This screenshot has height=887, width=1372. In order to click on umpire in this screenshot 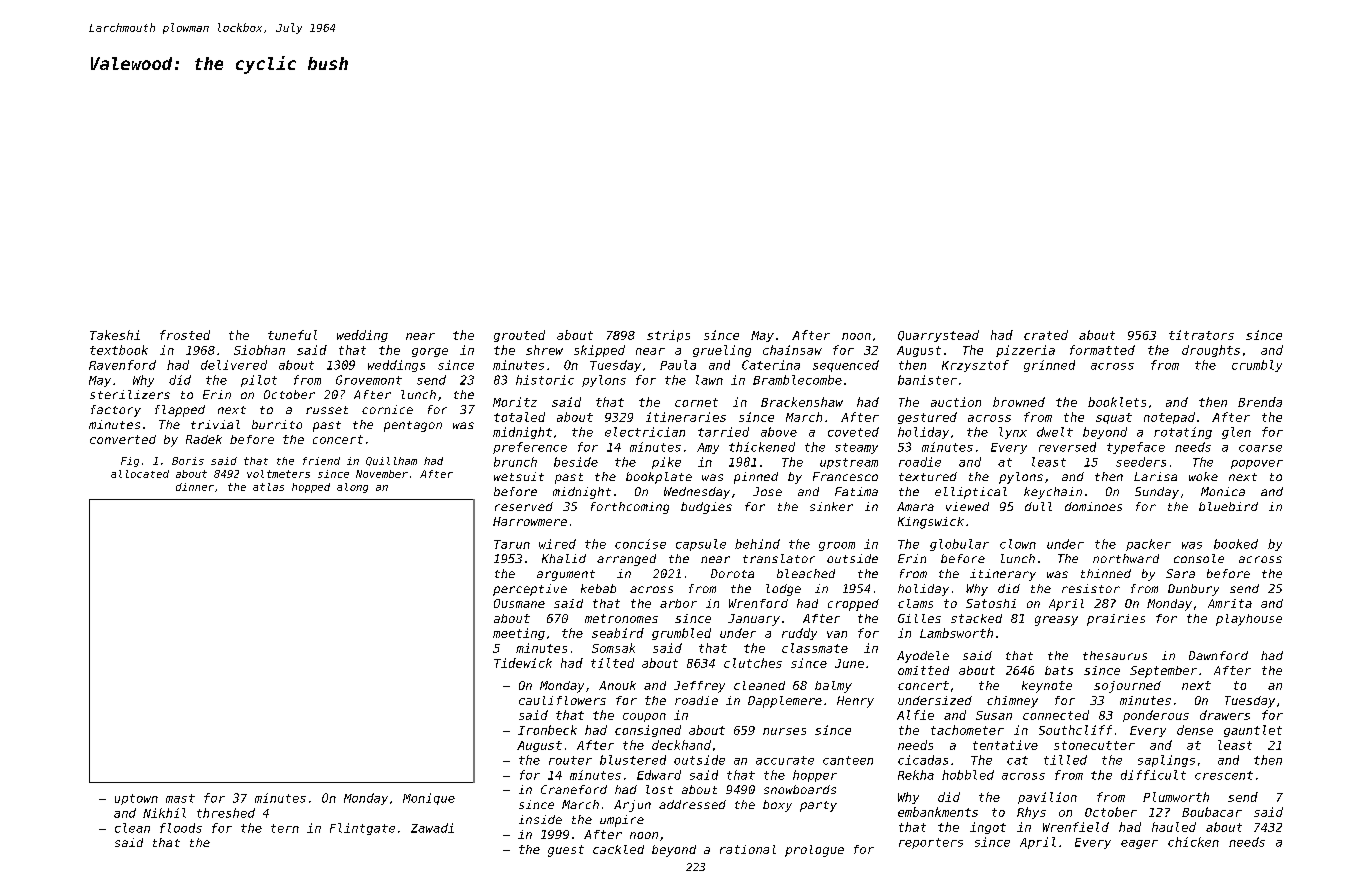, I will do `click(622, 821)`.
